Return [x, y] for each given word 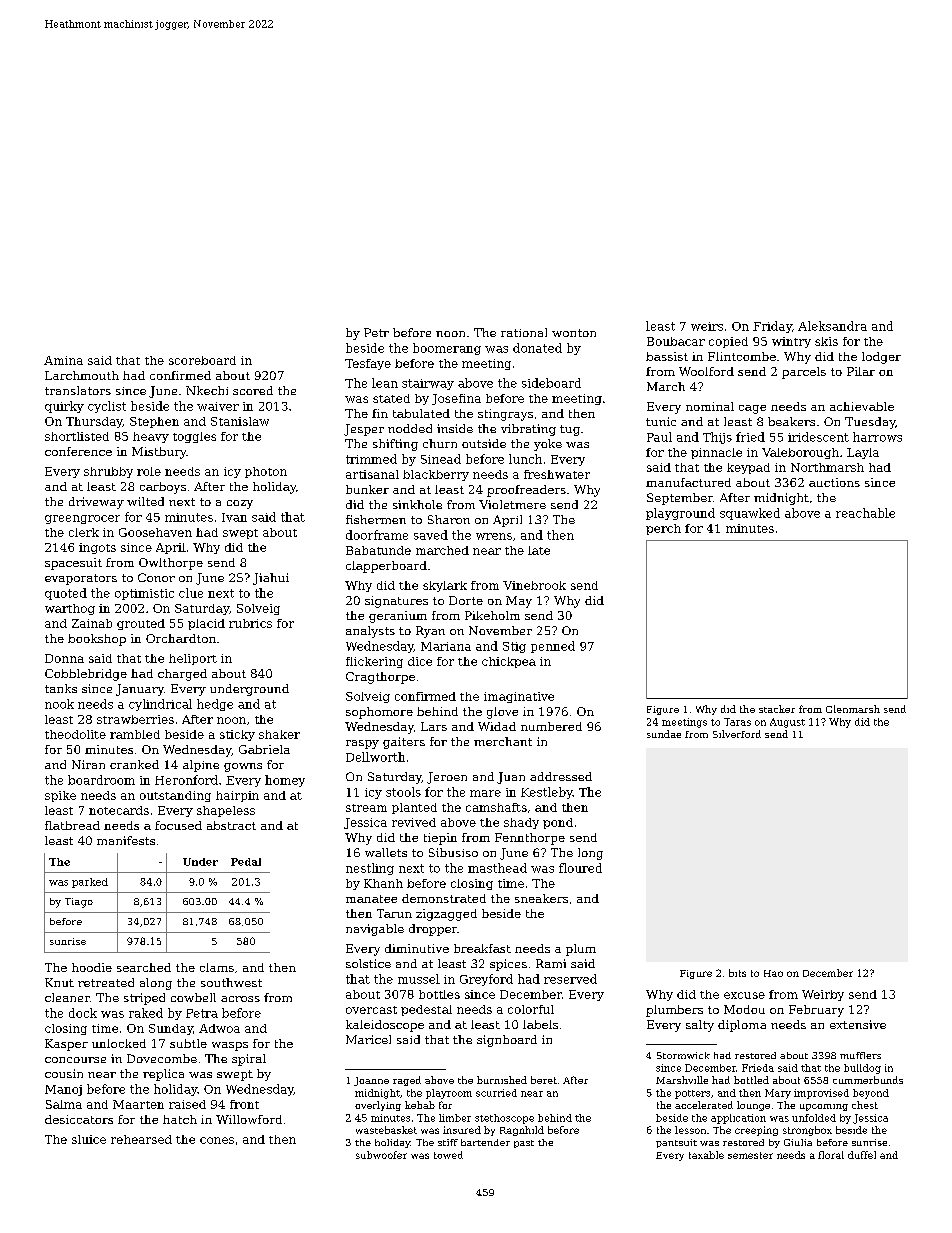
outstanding [175, 796]
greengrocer [82, 519]
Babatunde [378, 550]
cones [217, 1140]
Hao [773, 973]
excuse [744, 995]
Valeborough [800, 453]
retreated [106, 982]
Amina [63, 360]
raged [407, 1081]
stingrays [505, 415]
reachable [865, 513]
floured [580, 868]
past [524, 1144]
